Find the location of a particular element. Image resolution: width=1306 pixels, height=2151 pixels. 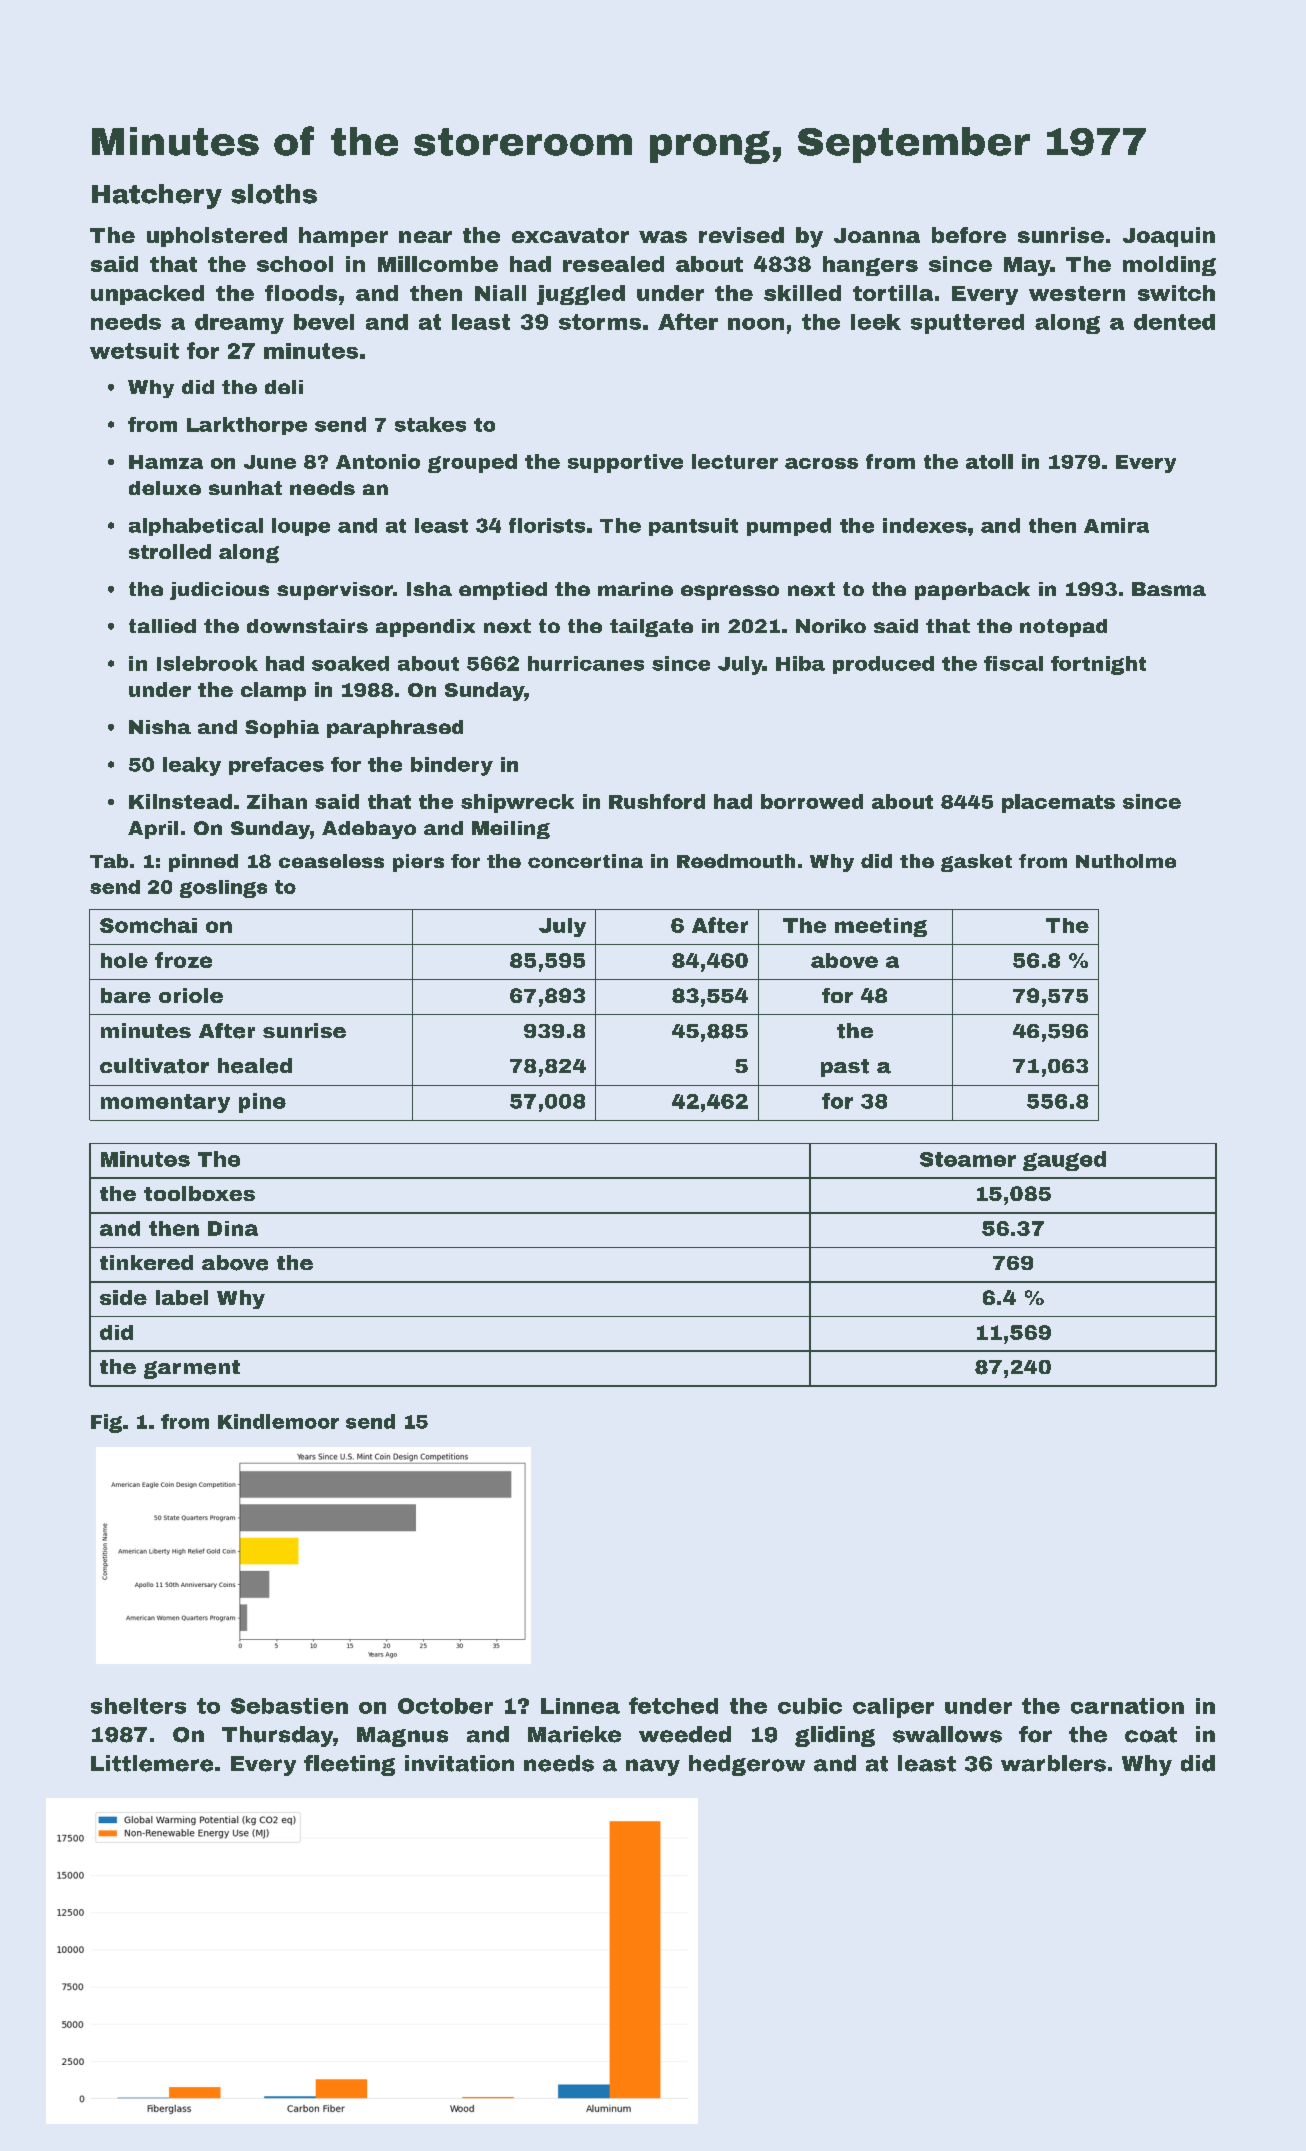

piers is located at coordinates (418, 863).
